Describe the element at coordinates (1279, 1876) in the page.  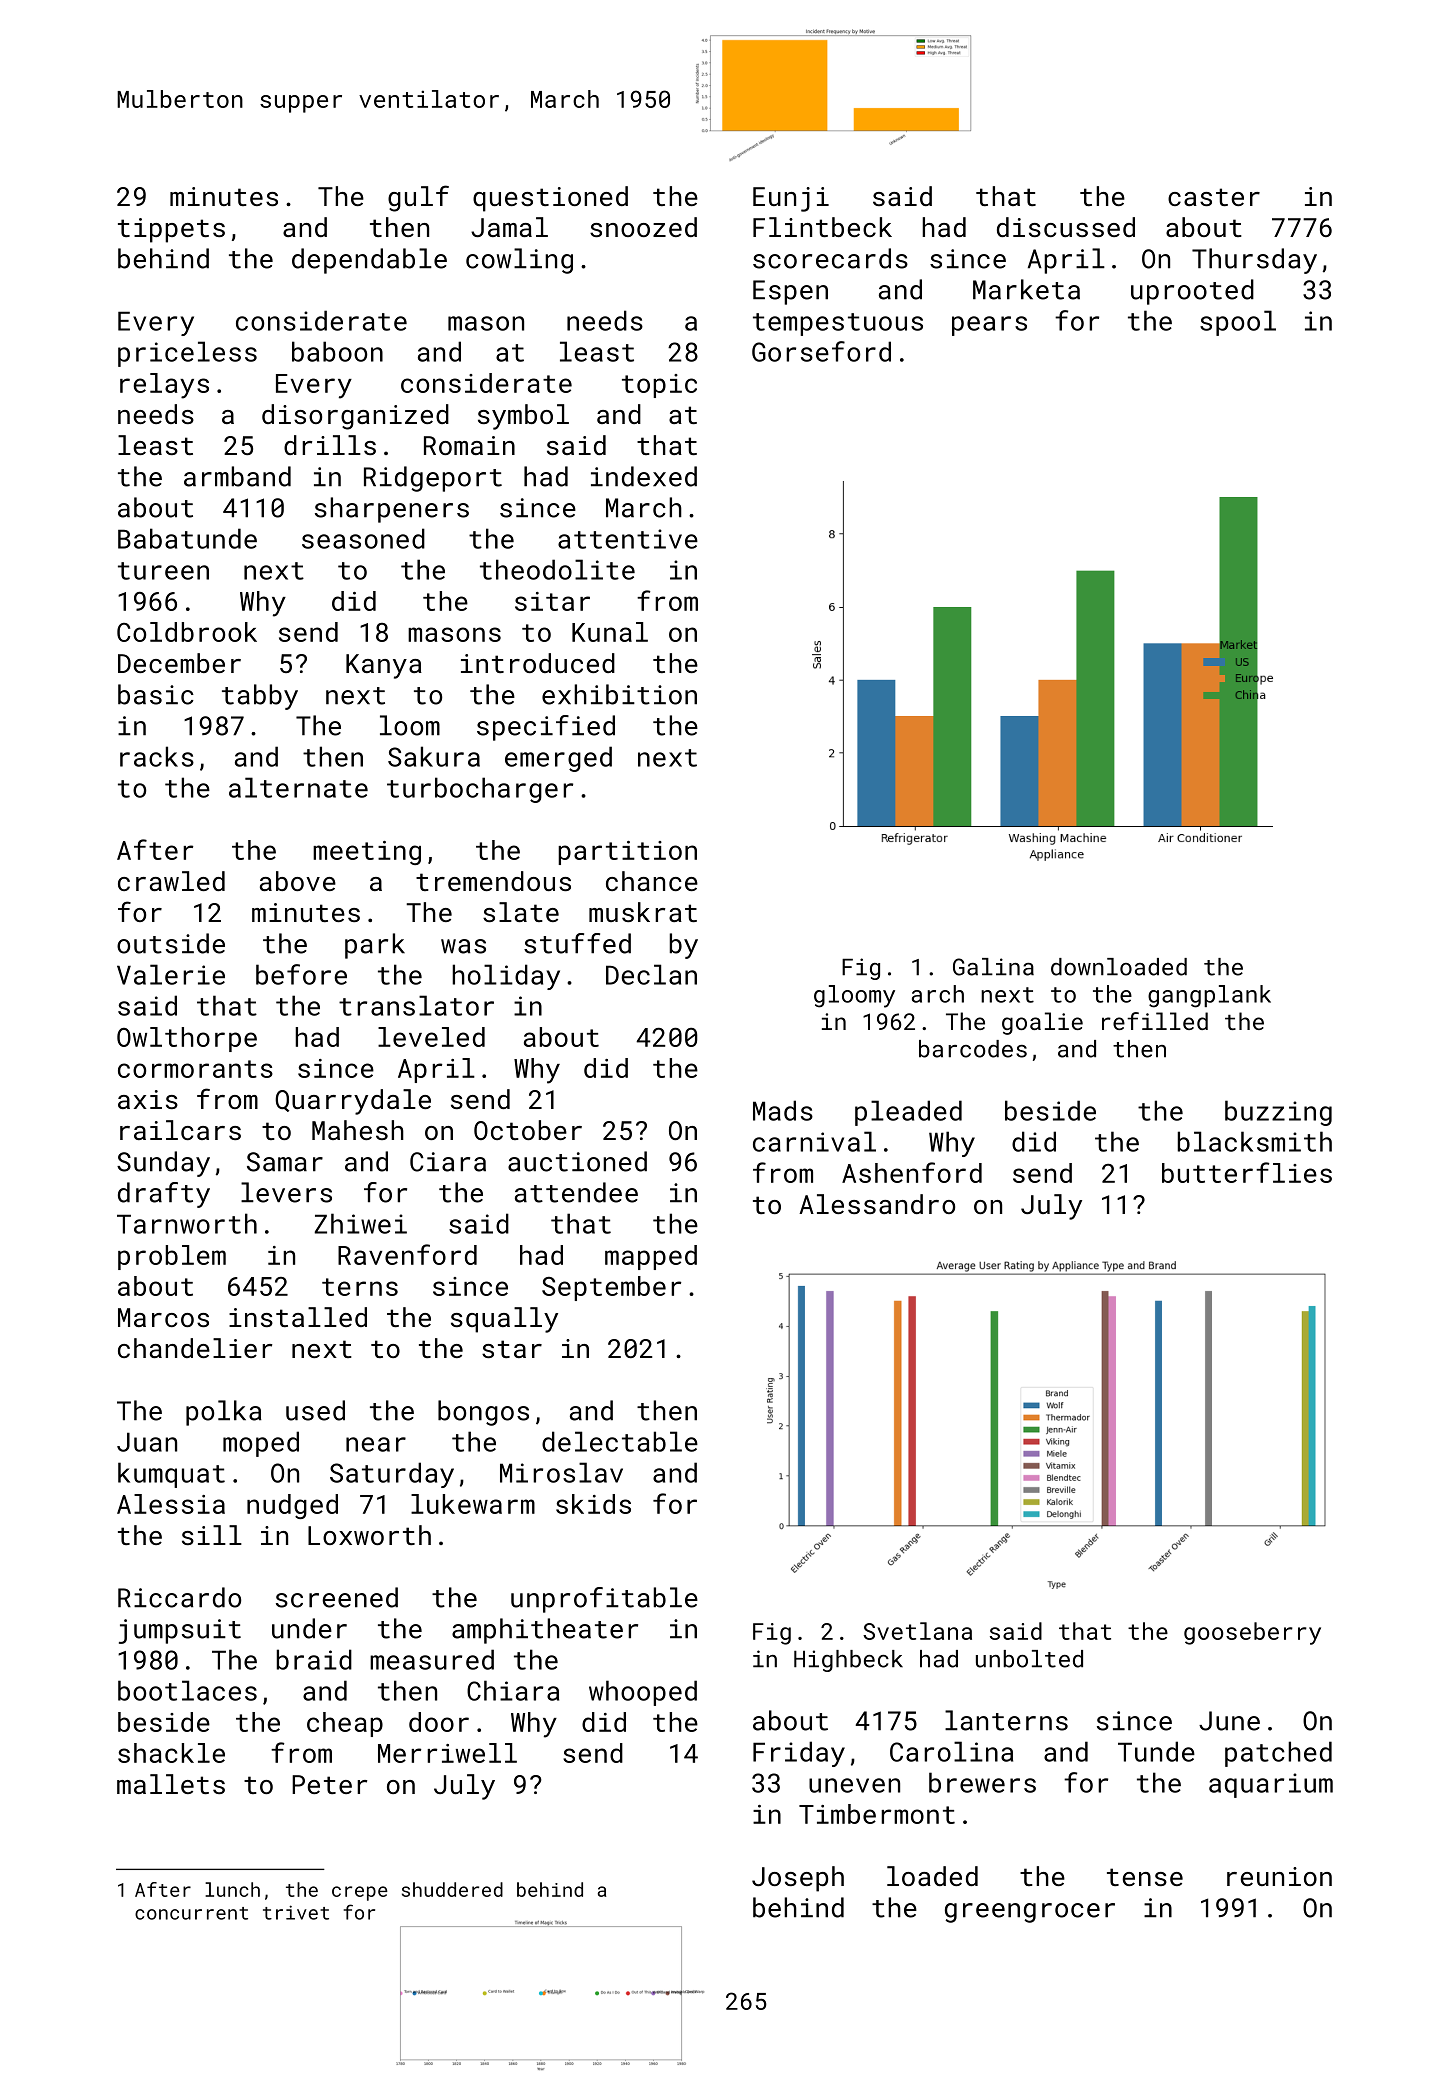
I see `reunion` at that location.
